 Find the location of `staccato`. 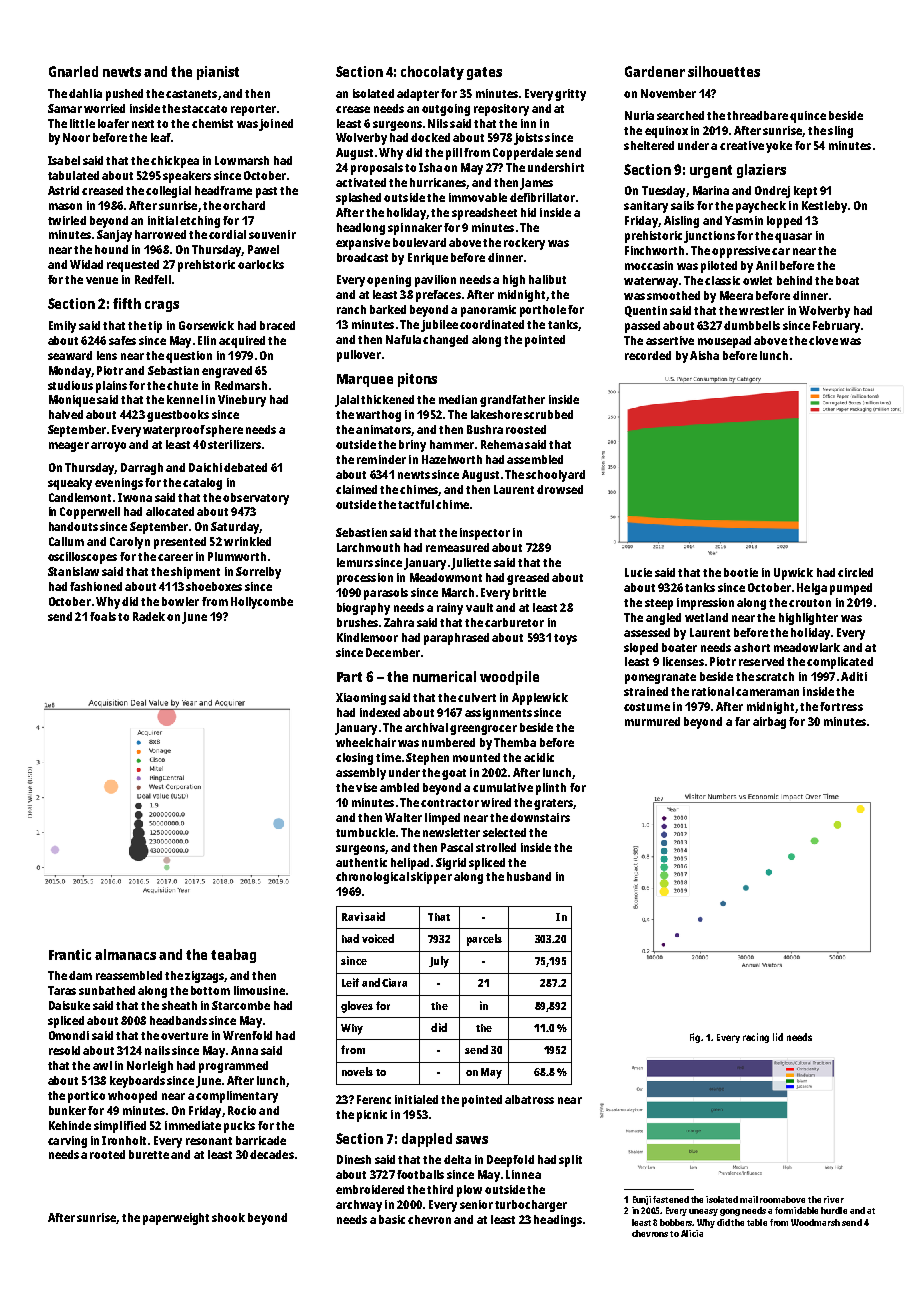

staccato is located at coordinates (204, 109).
